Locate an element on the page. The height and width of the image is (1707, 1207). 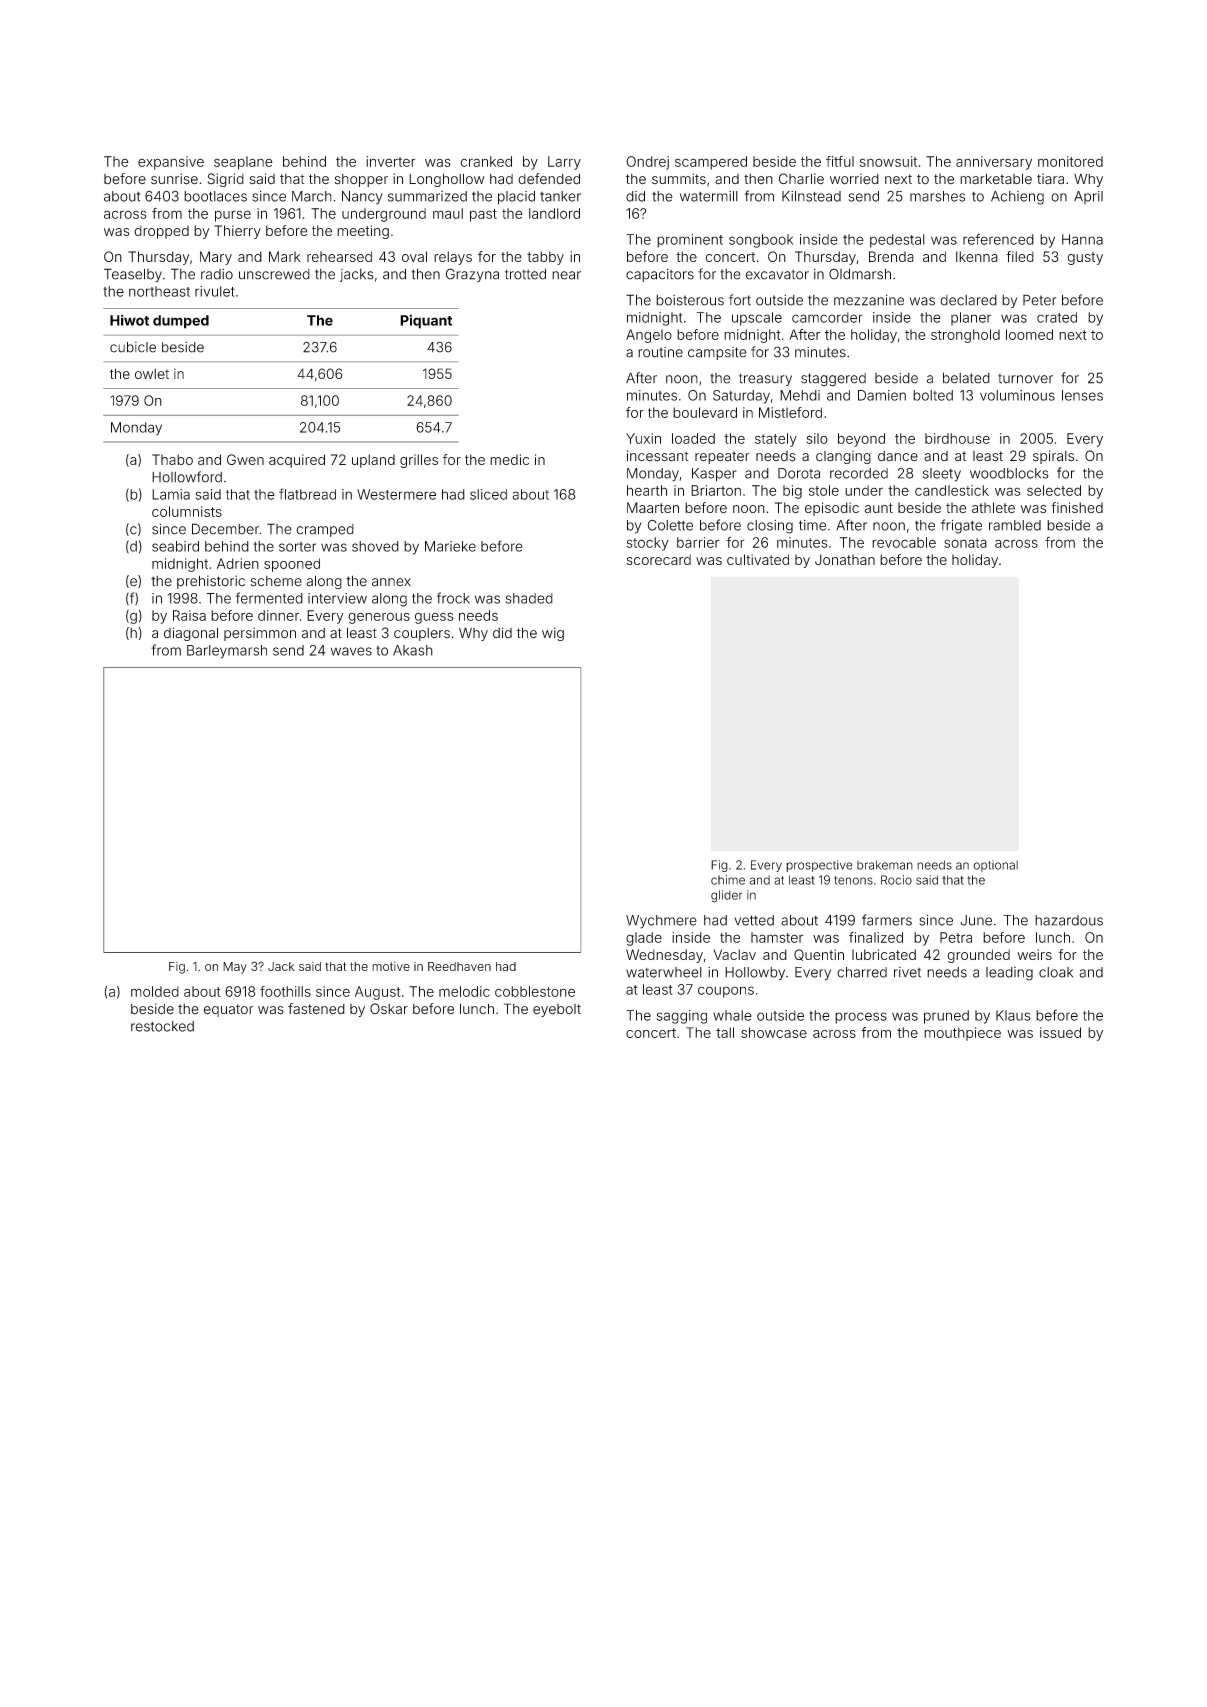
Oskar is located at coordinates (389, 1009).
